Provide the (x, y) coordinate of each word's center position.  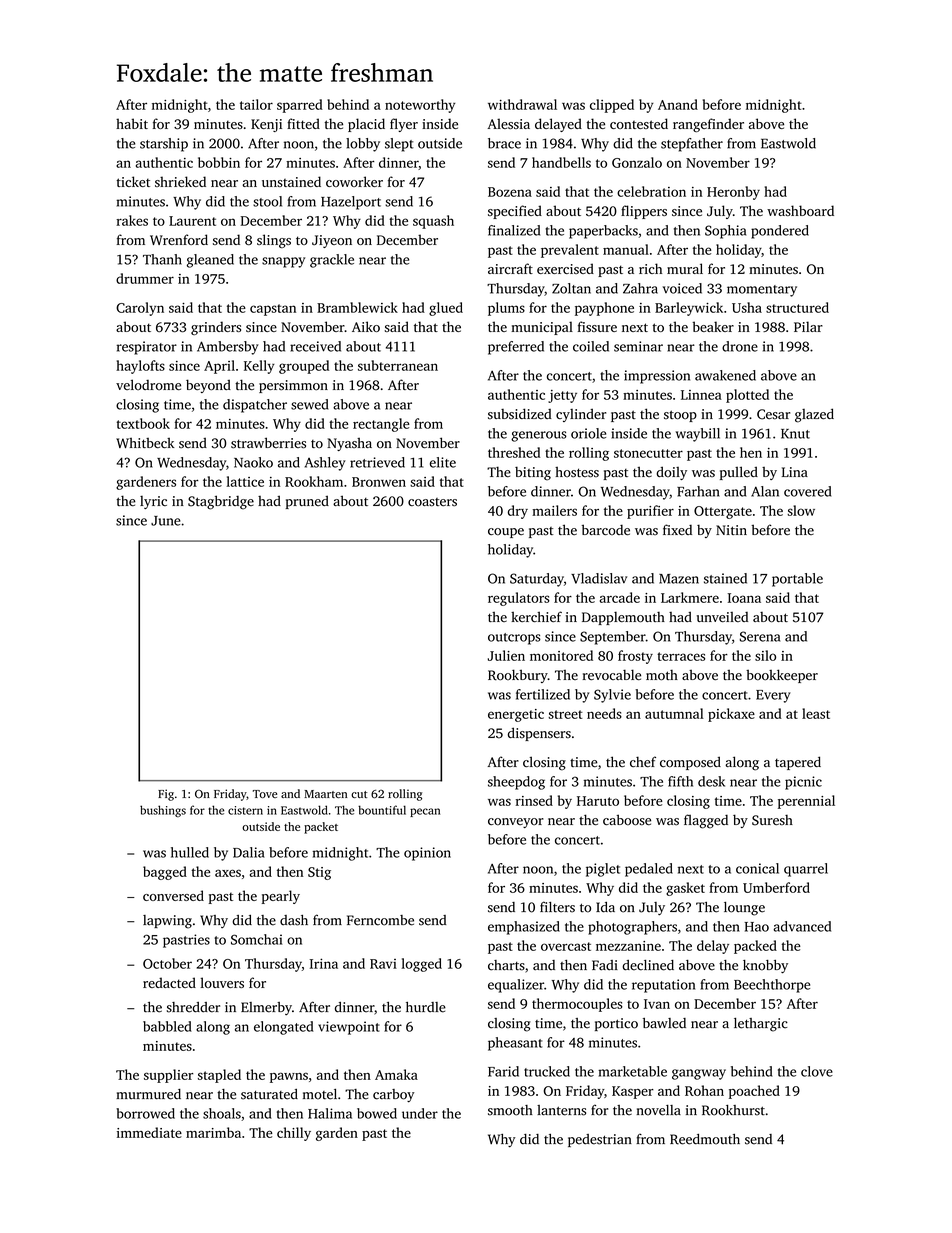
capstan (273, 310)
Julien (506, 655)
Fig (166, 795)
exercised (565, 268)
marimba (213, 1132)
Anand (678, 104)
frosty (635, 657)
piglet (603, 870)
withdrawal (522, 104)
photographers (632, 928)
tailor (256, 104)
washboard (800, 210)
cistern (245, 810)
